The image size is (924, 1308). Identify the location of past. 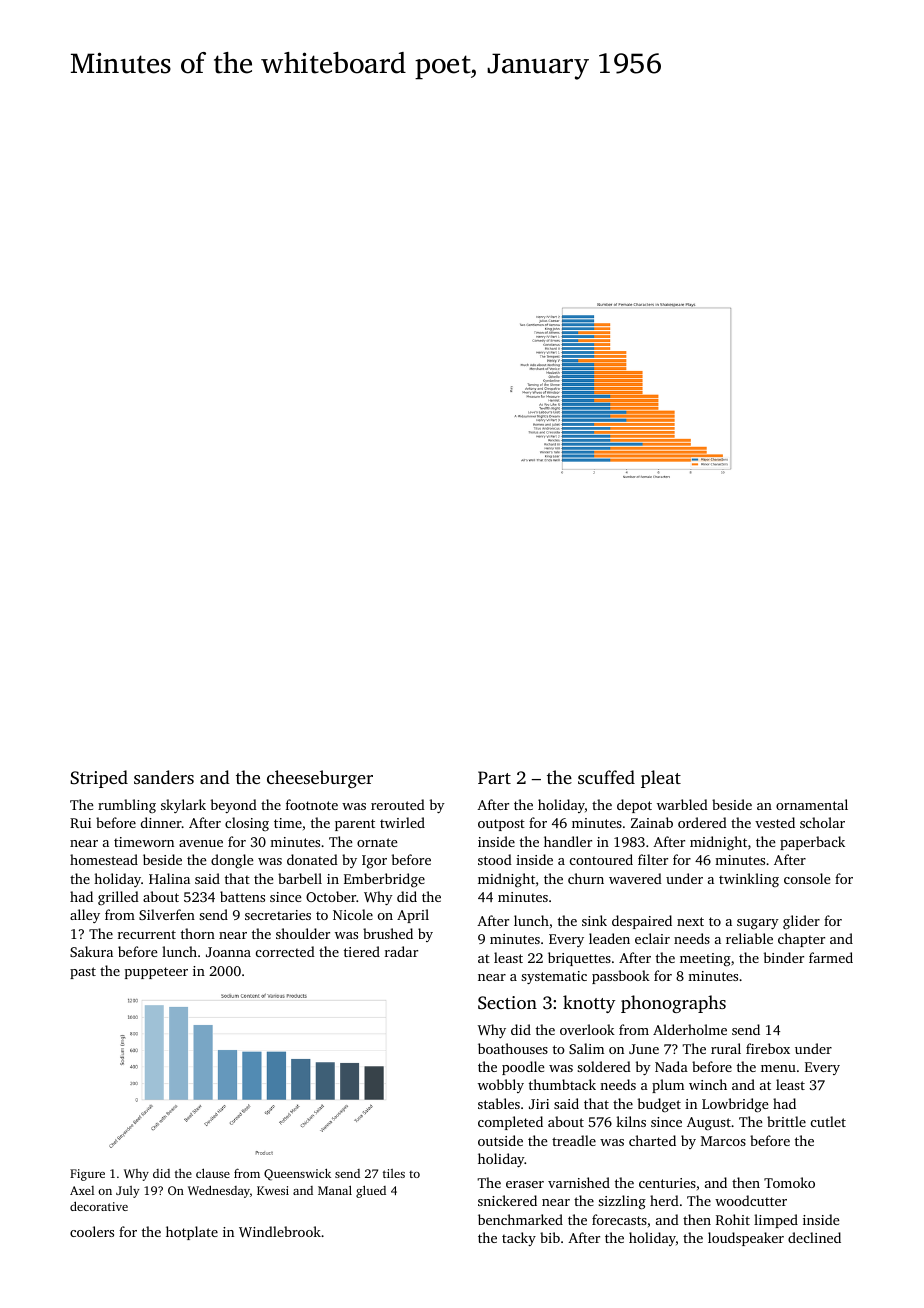
(83, 973).
